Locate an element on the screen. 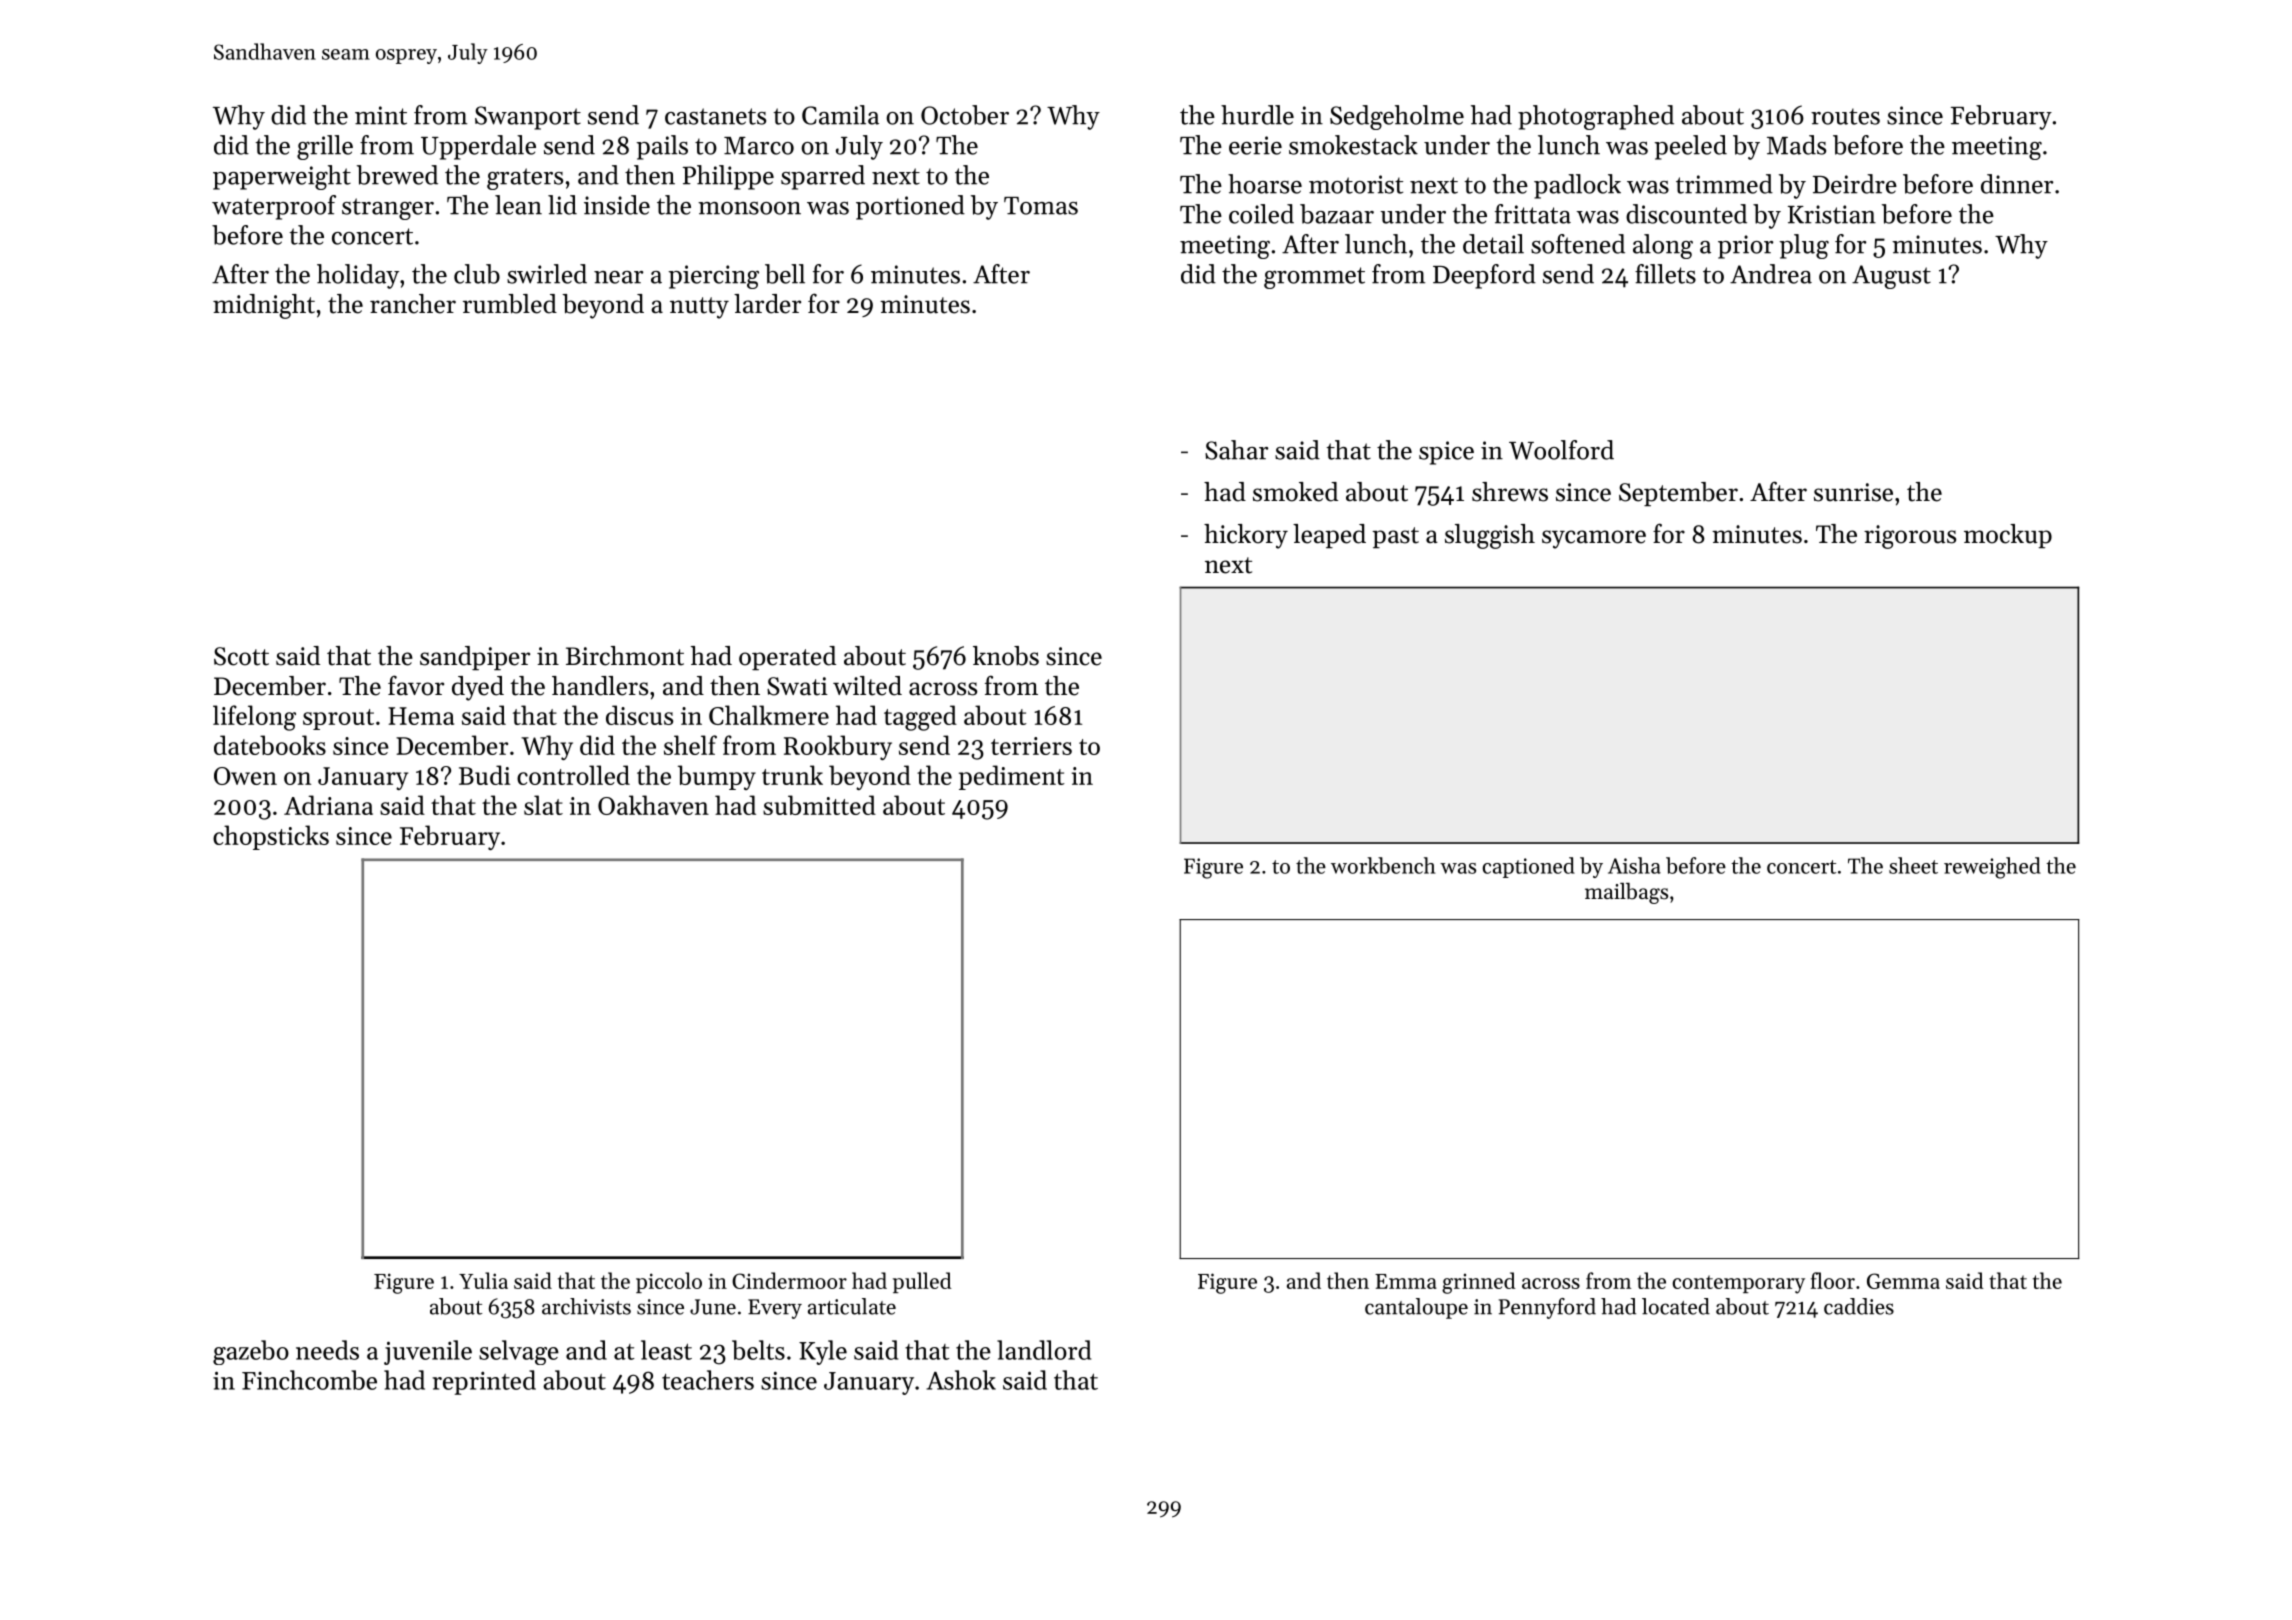 The width and height of the screenshot is (2292, 1620). submitted is located at coordinates (819, 805).
